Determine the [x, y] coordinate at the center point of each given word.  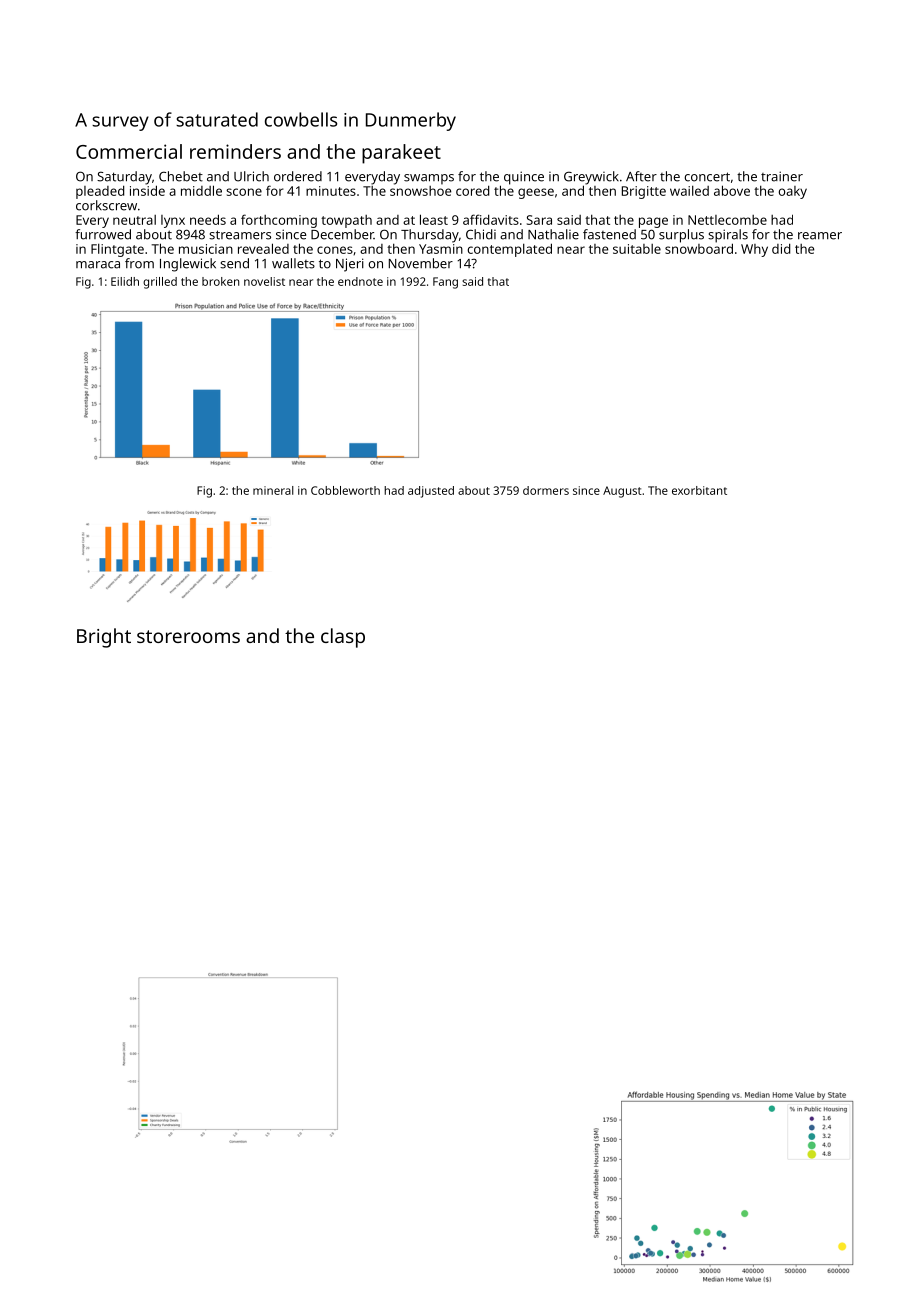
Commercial [129, 151]
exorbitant [699, 490]
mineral [273, 490]
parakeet [401, 154]
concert [707, 177]
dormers [546, 490]
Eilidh [125, 281]
